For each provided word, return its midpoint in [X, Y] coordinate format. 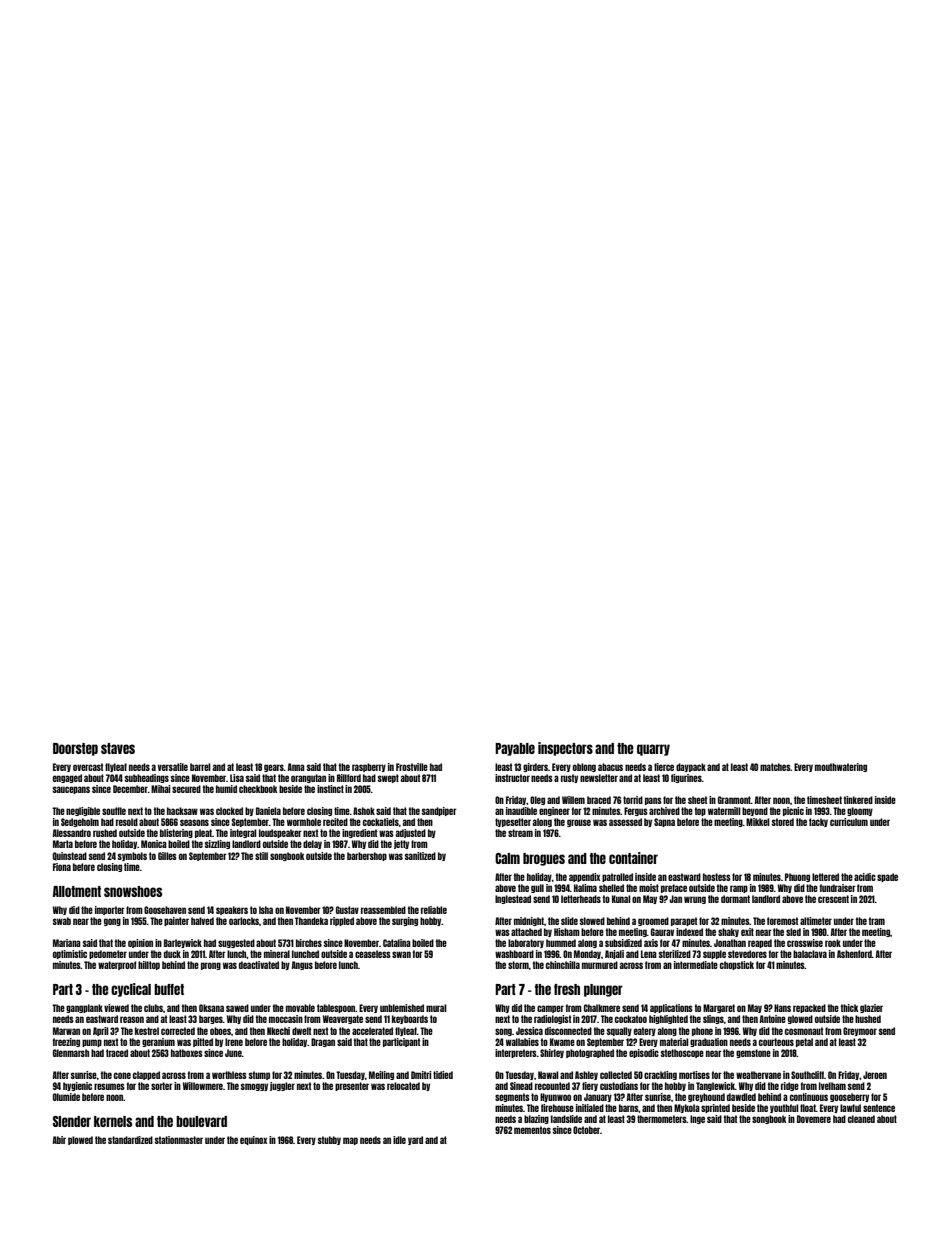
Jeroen [875, 1075]
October [586, 1130]
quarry [653, 750]
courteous [776, 1042]
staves [118, 748]
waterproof [117, 965]
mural [436, 1008]
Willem [573, 800]
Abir [59, 1140]
